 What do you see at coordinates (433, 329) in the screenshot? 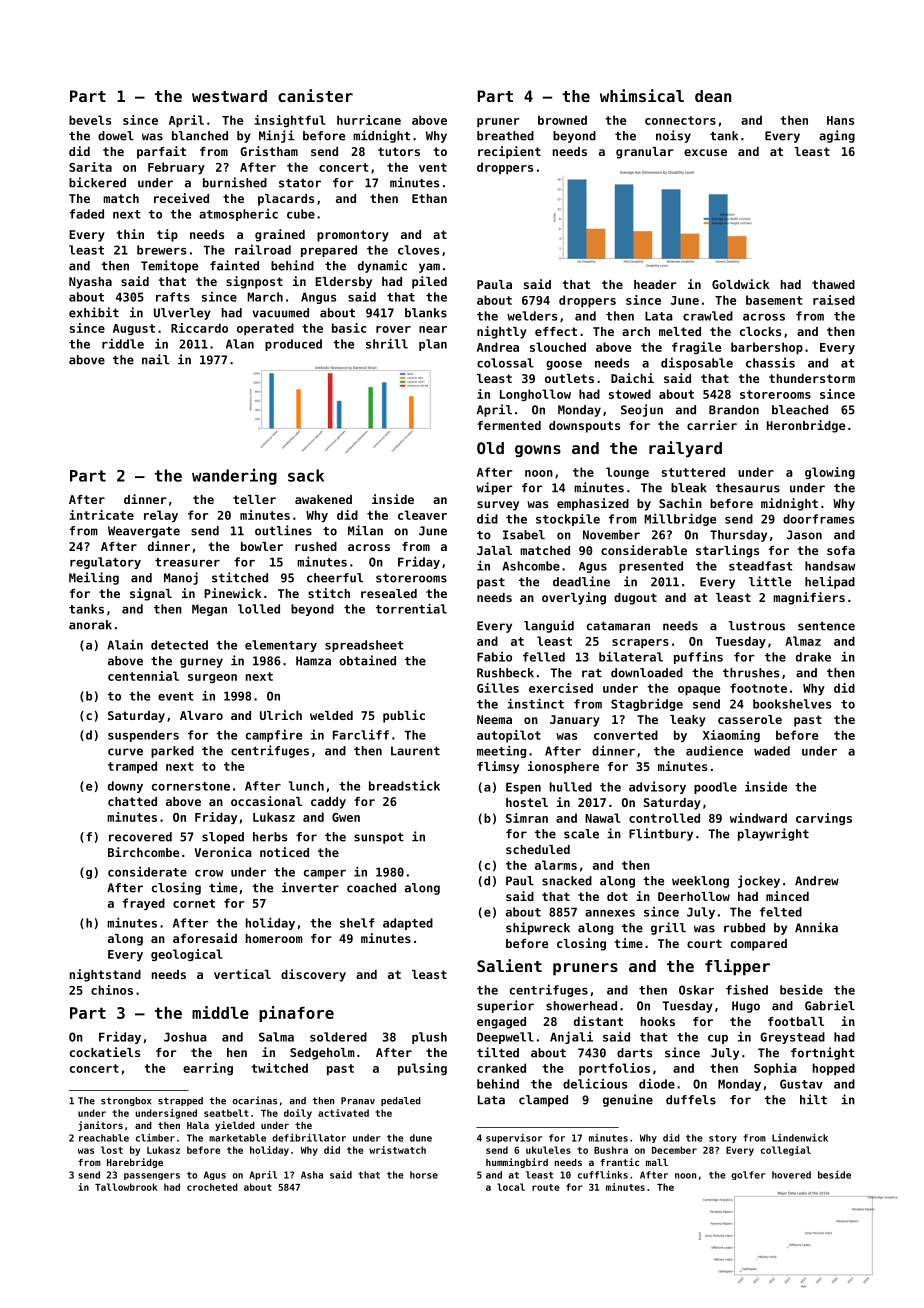
I see `near` at bounding box center [433, 329].
